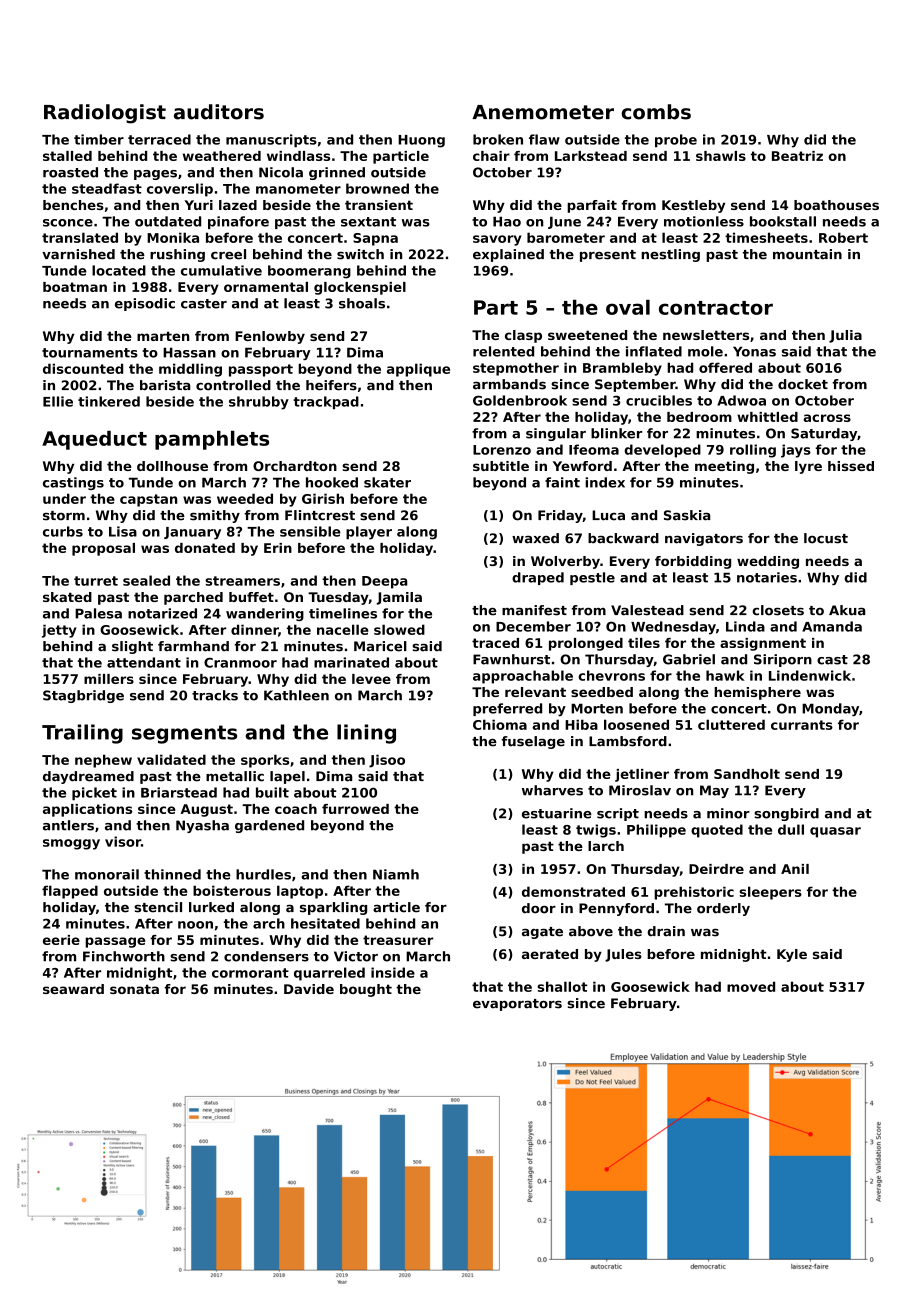  Describe the element at coordinates (543, 112) in the screenshot. I see `Anemometer` at that location.
